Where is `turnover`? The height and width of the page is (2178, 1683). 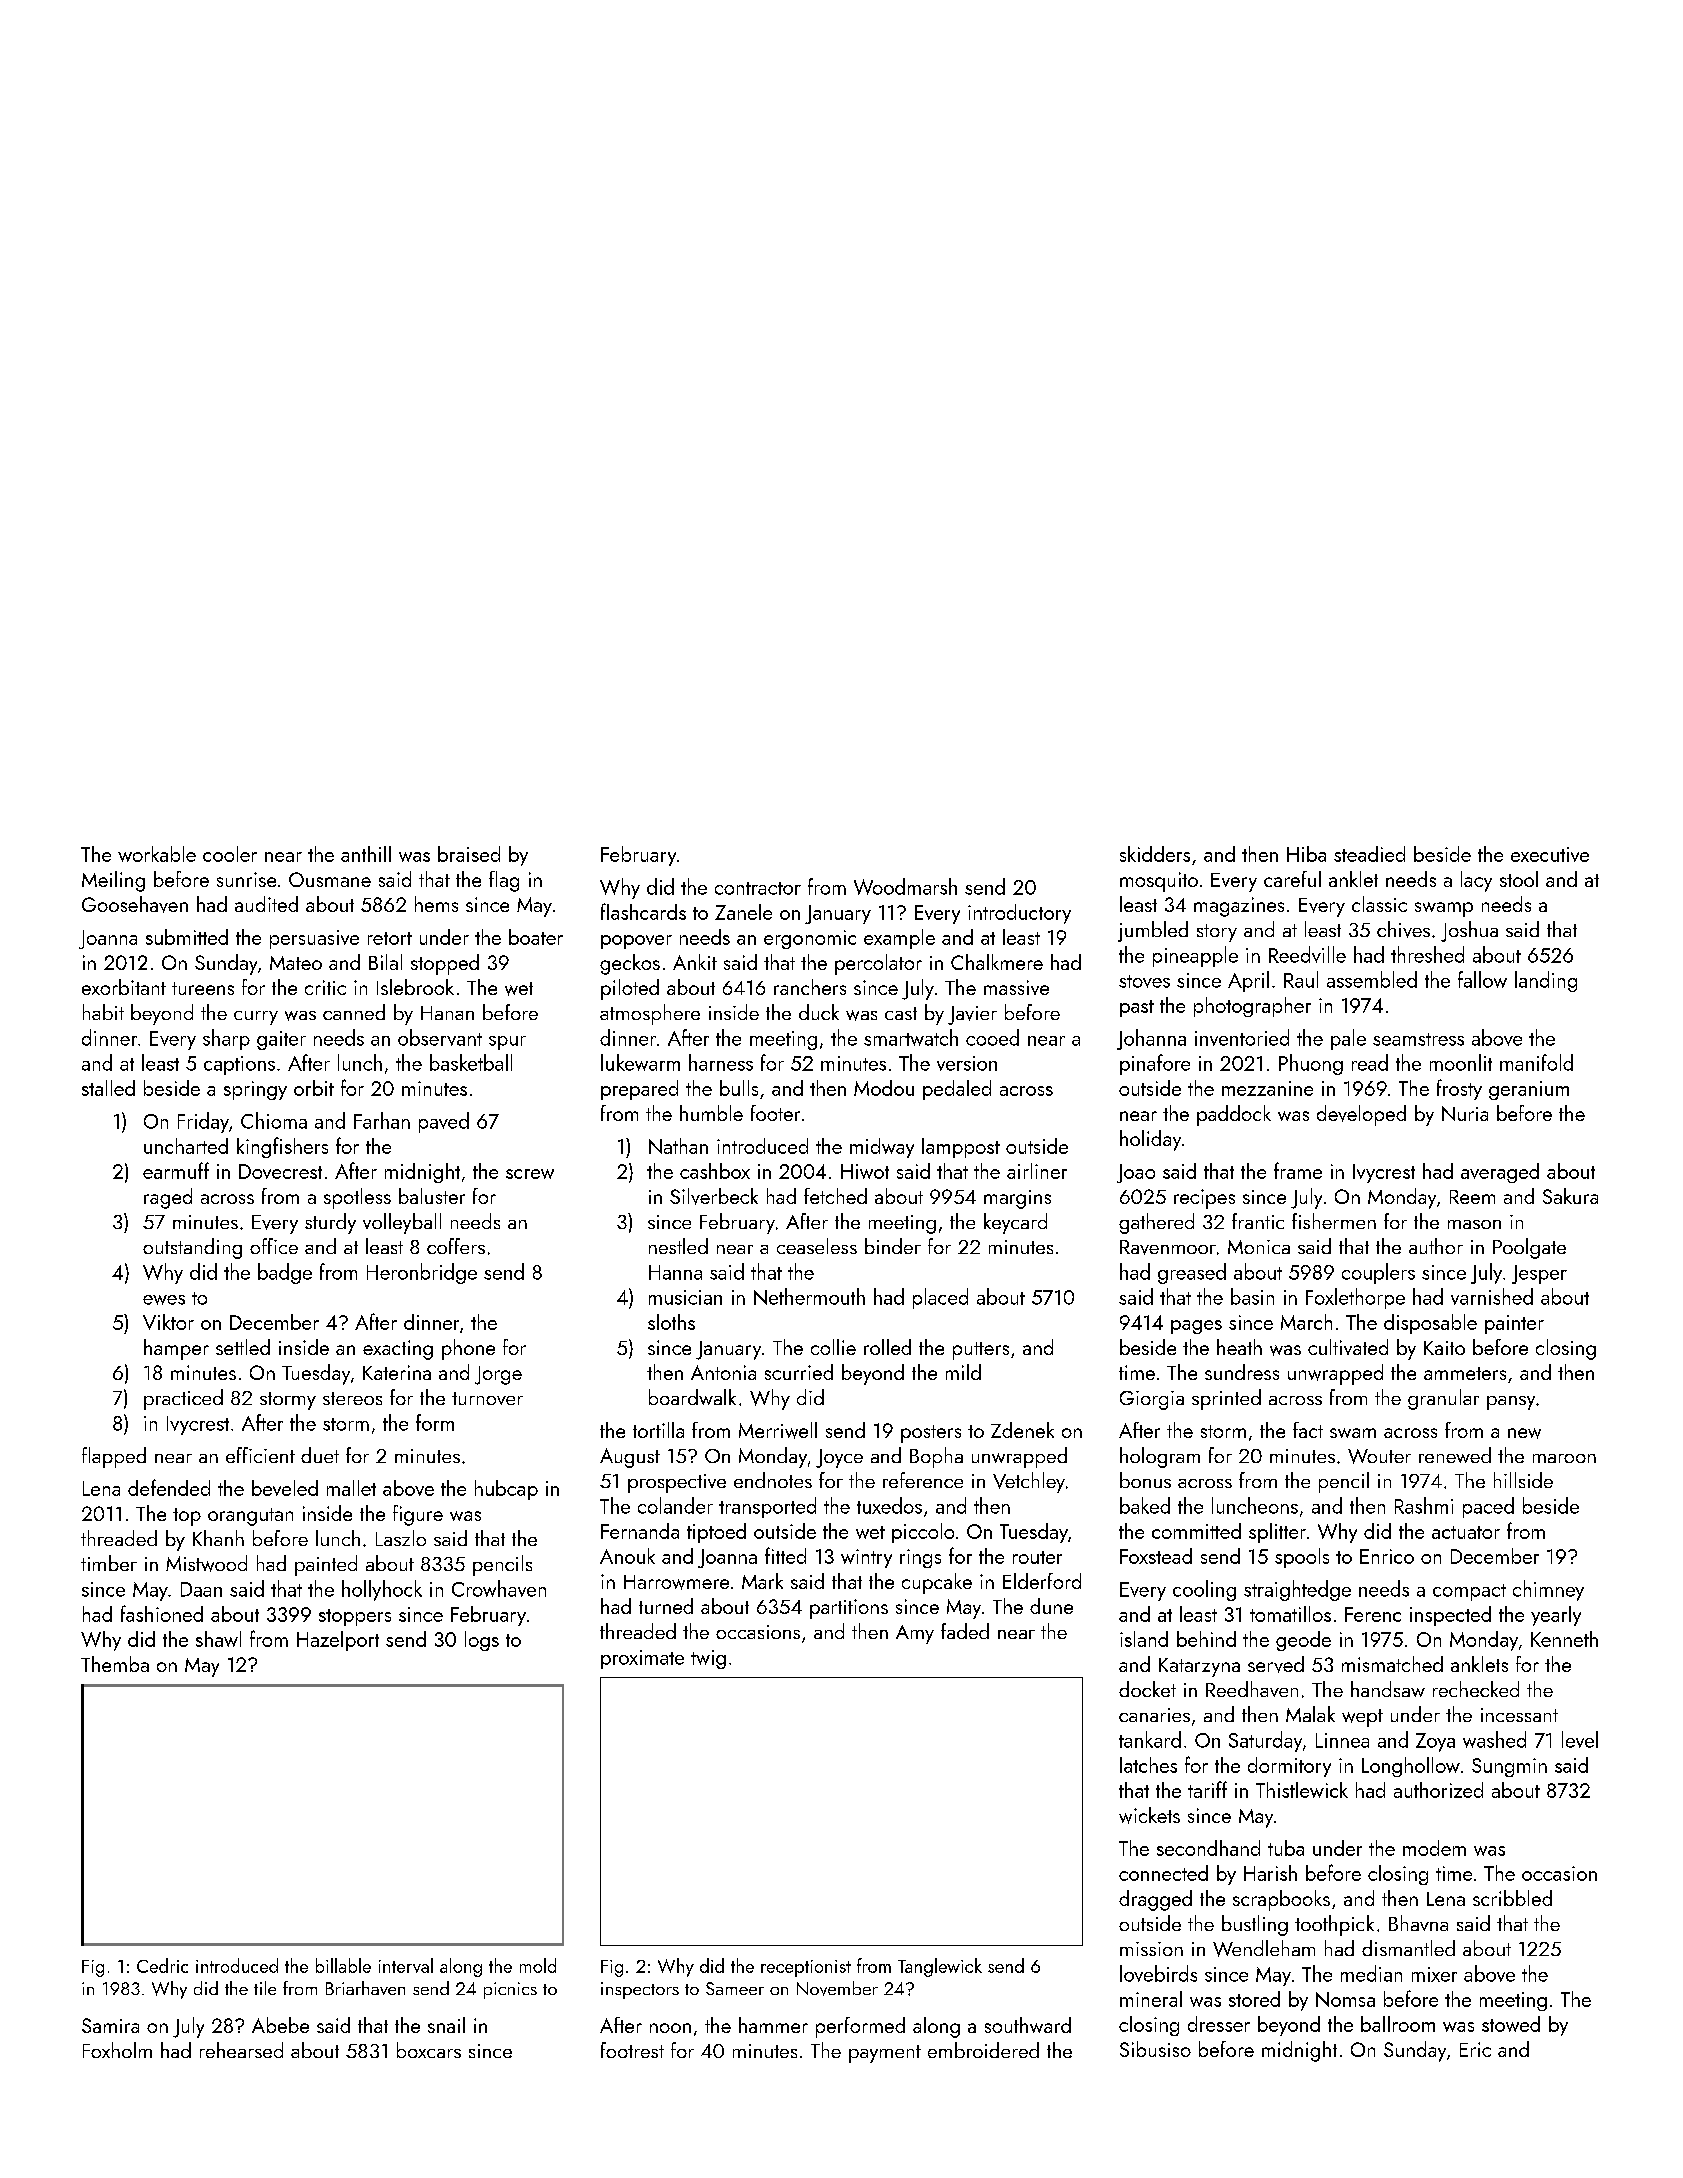 turnover is located at coordinates (487, 1398).
